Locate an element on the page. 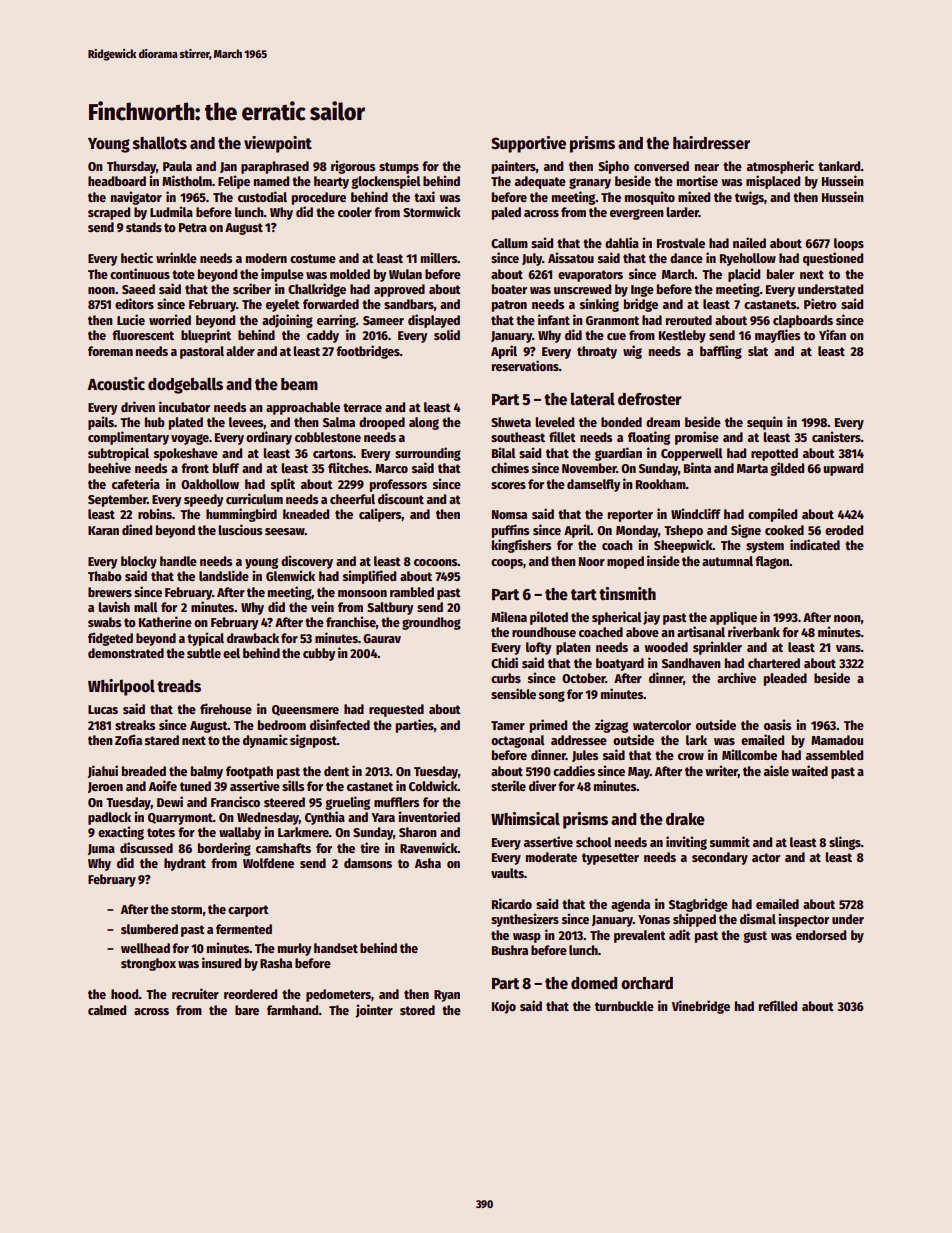 This page has width=952, height=1233. pleaded is located at coordinates (785, 679).
